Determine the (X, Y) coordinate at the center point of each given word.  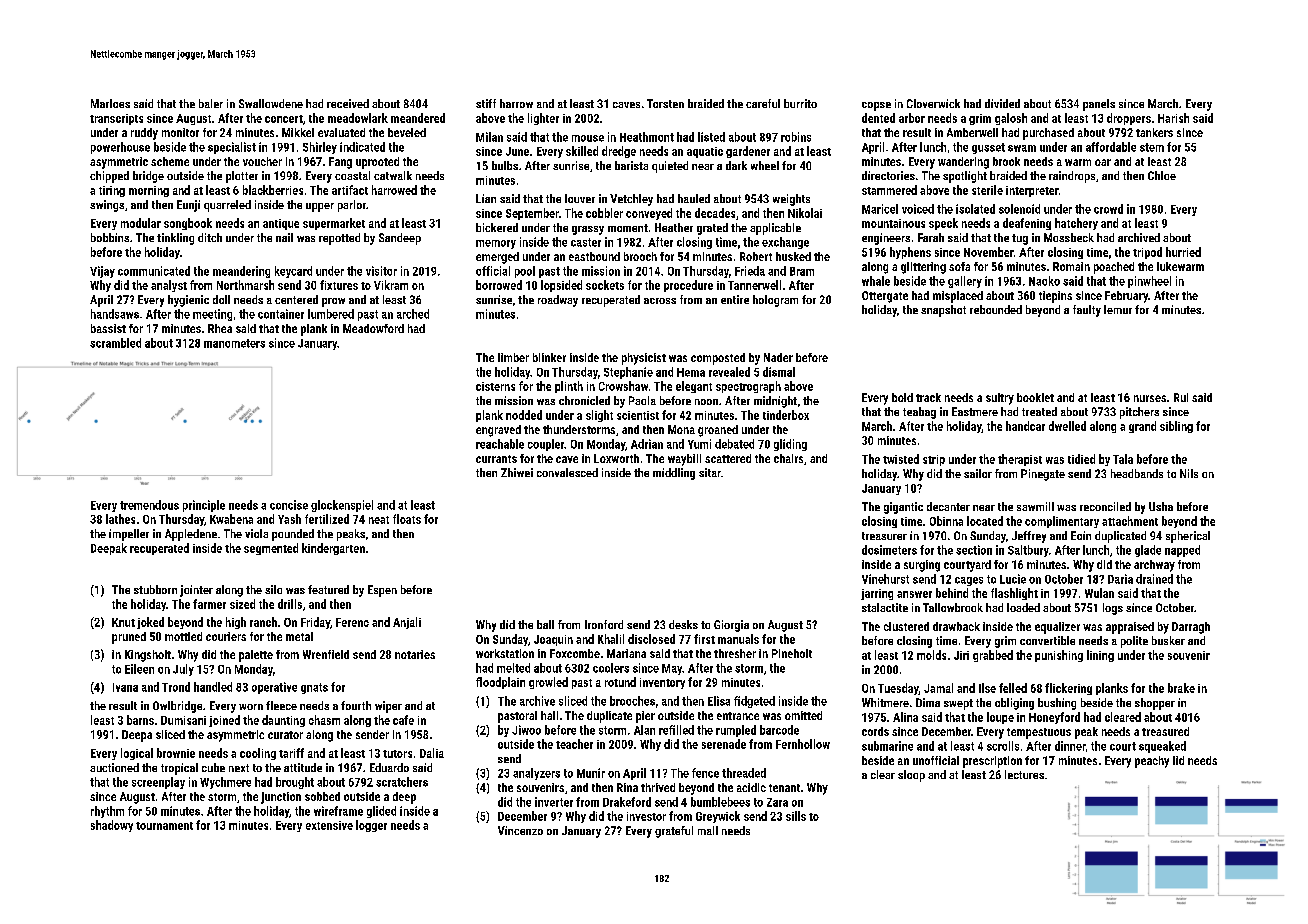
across (660, 301)
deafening (1027, 224)
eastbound (594, 256)
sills (796, 816)
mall (708, 830)
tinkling (175, 239)
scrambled (115, 343)
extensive (329, 825)
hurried (1183, 252)
